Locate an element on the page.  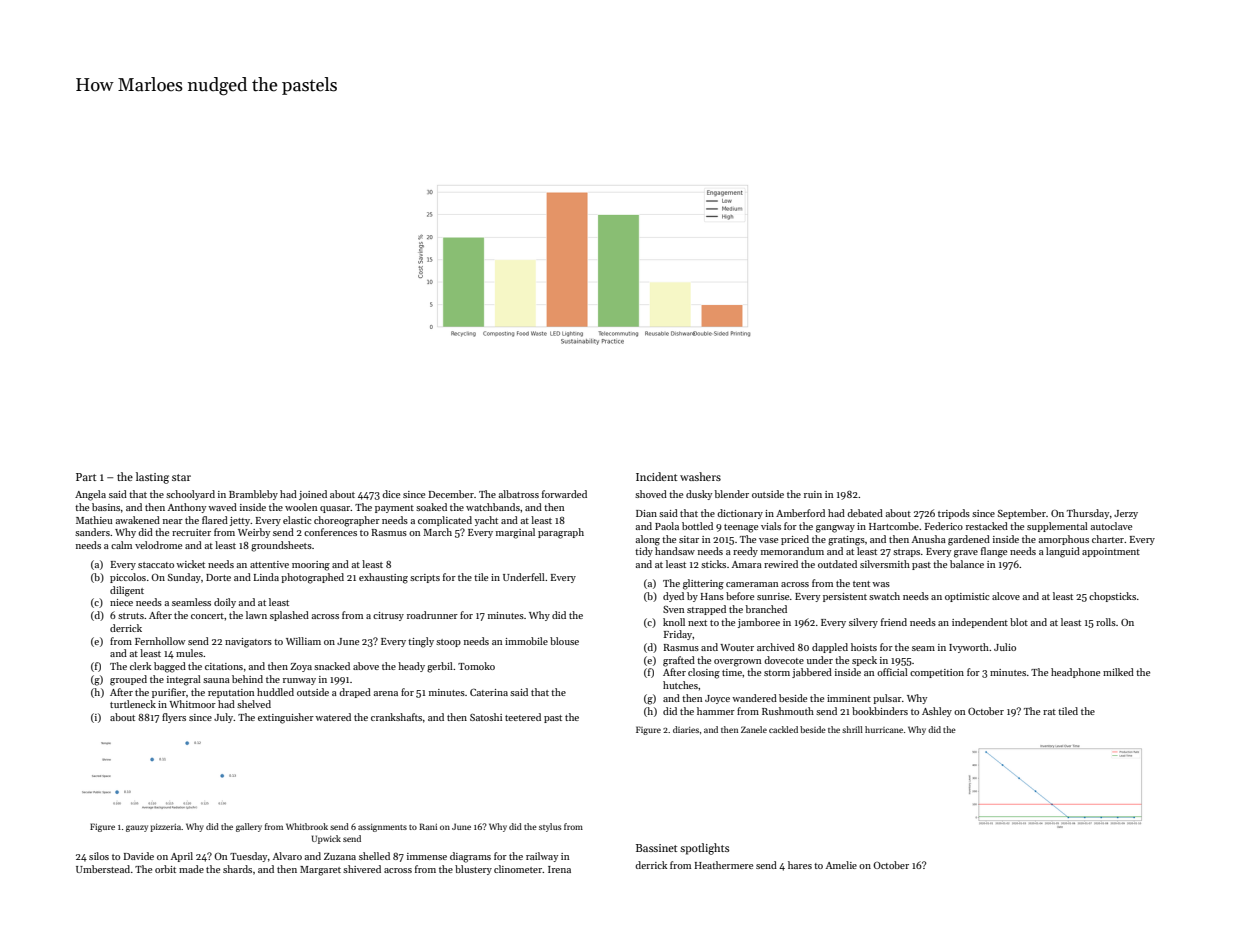
balance is located at coordinates (967, 564).
